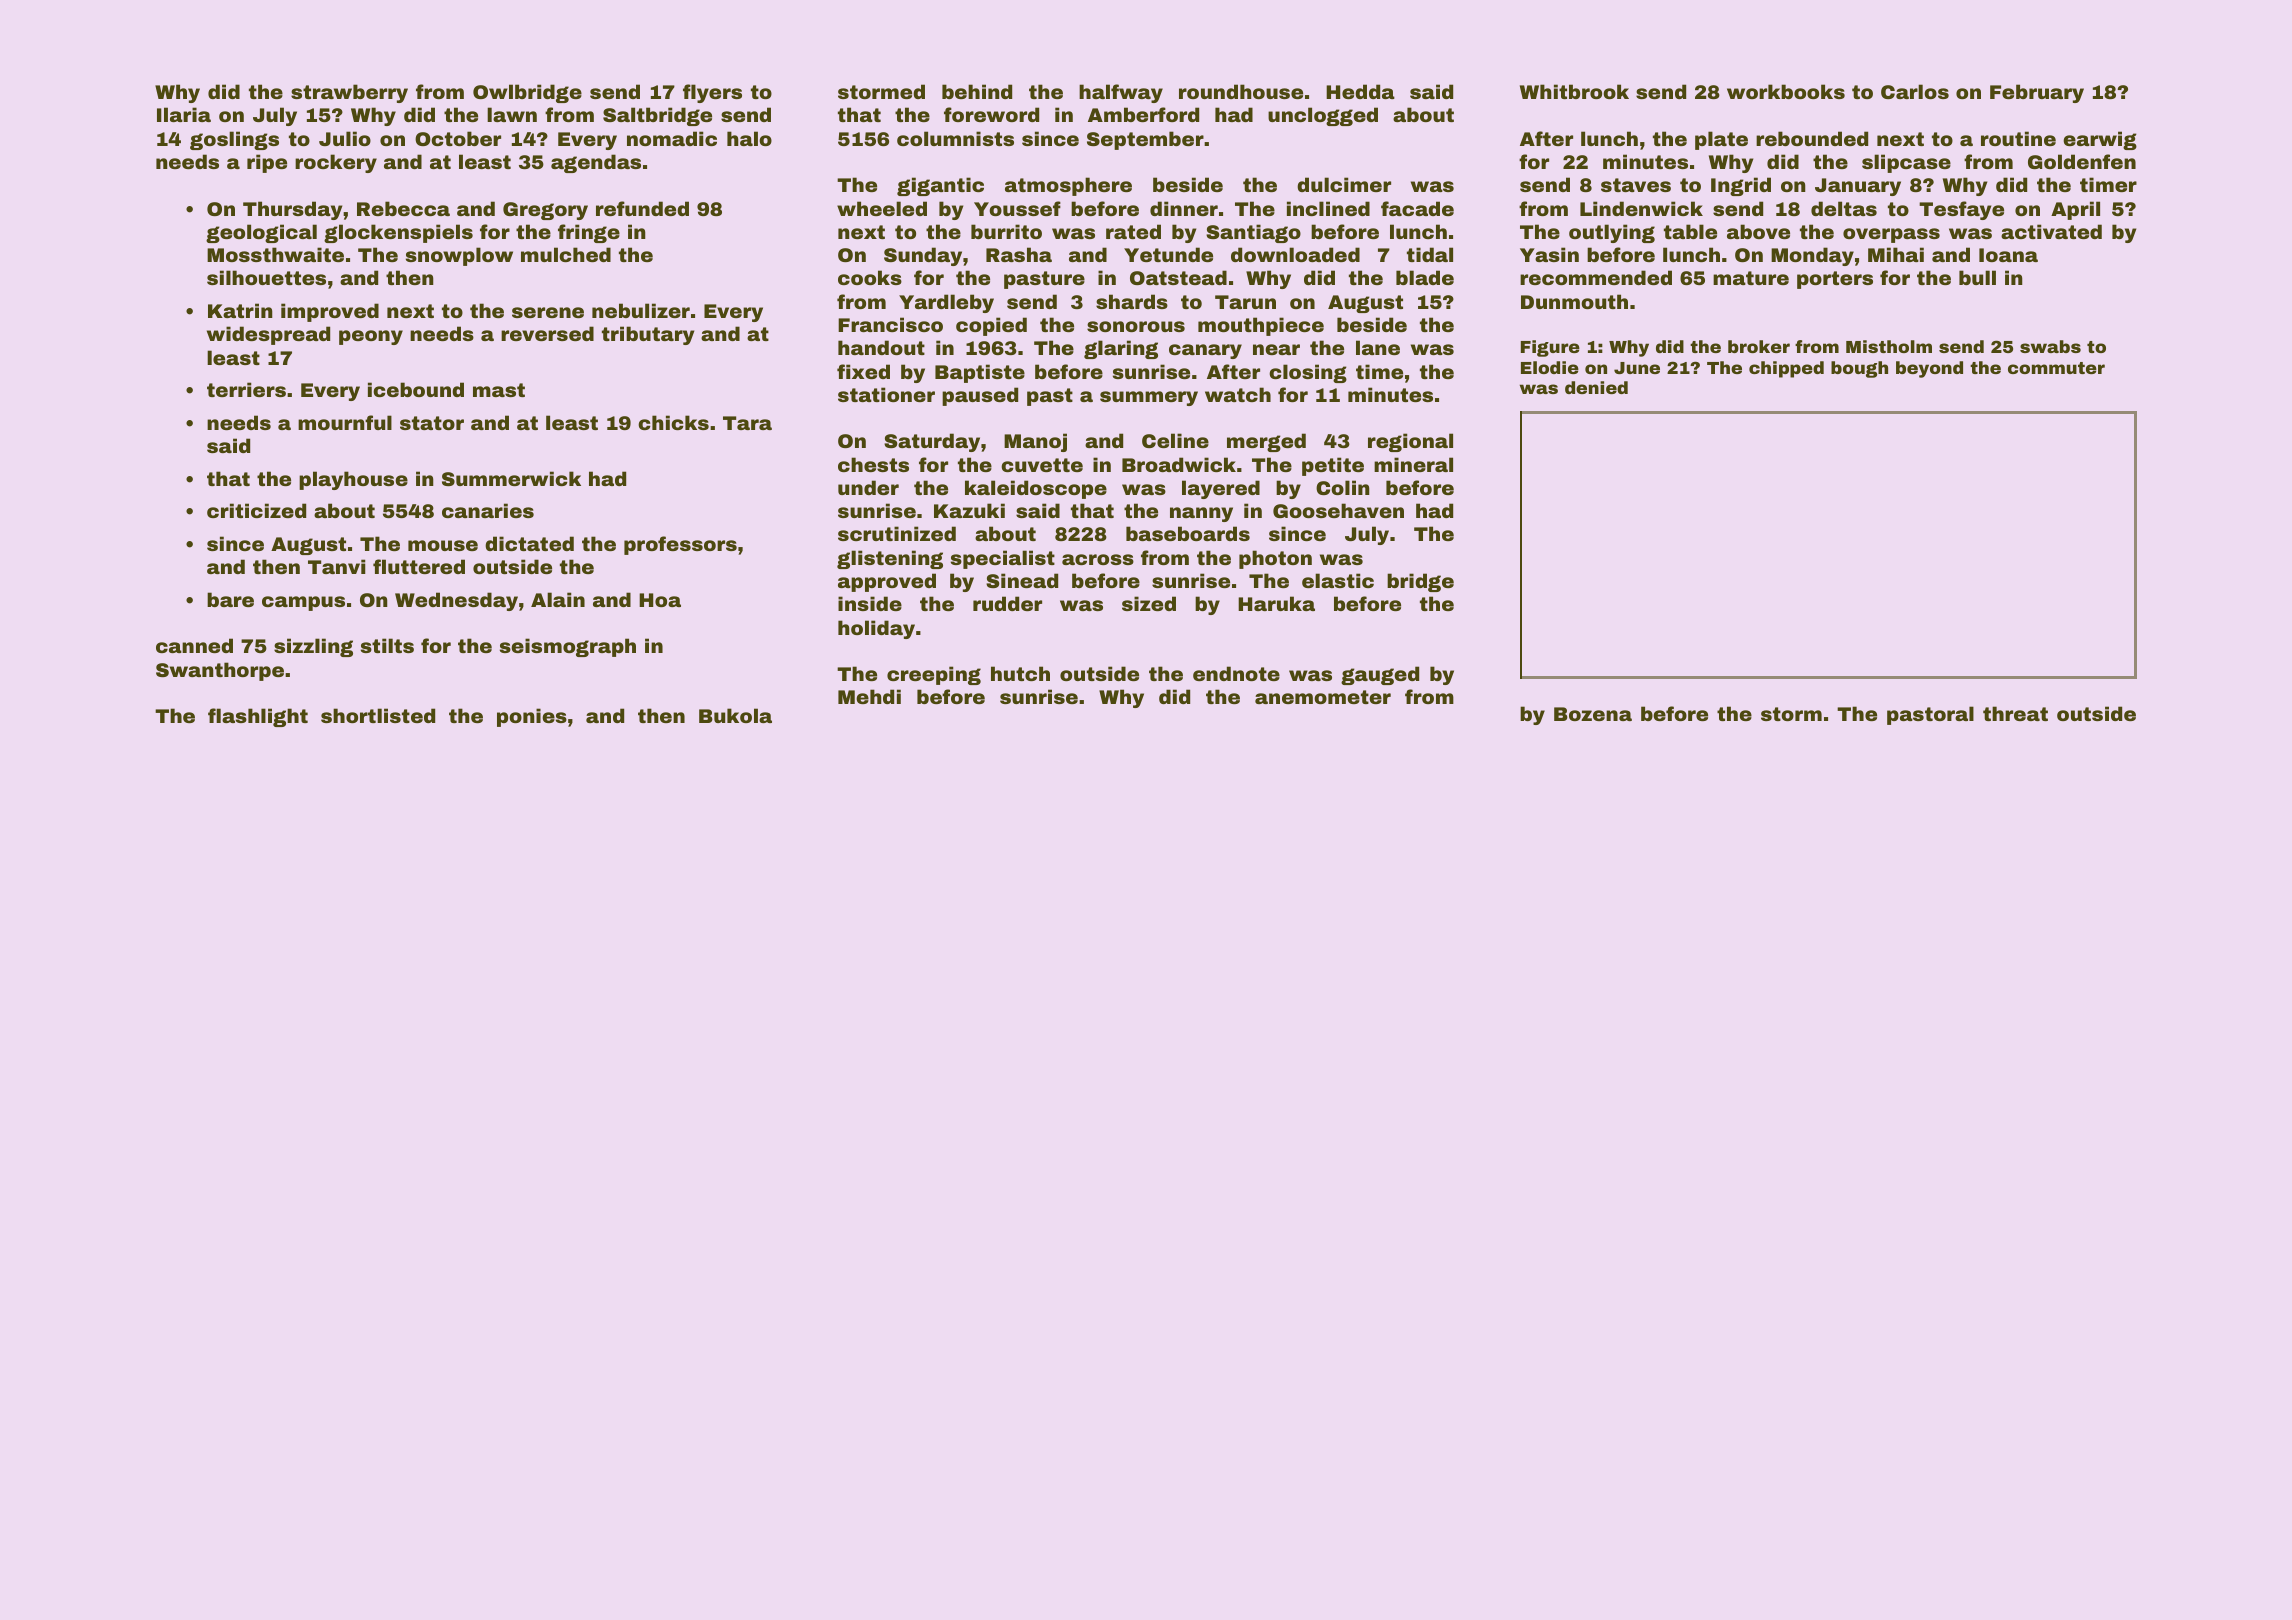  I want to click on widespread, so click(268, 335).
